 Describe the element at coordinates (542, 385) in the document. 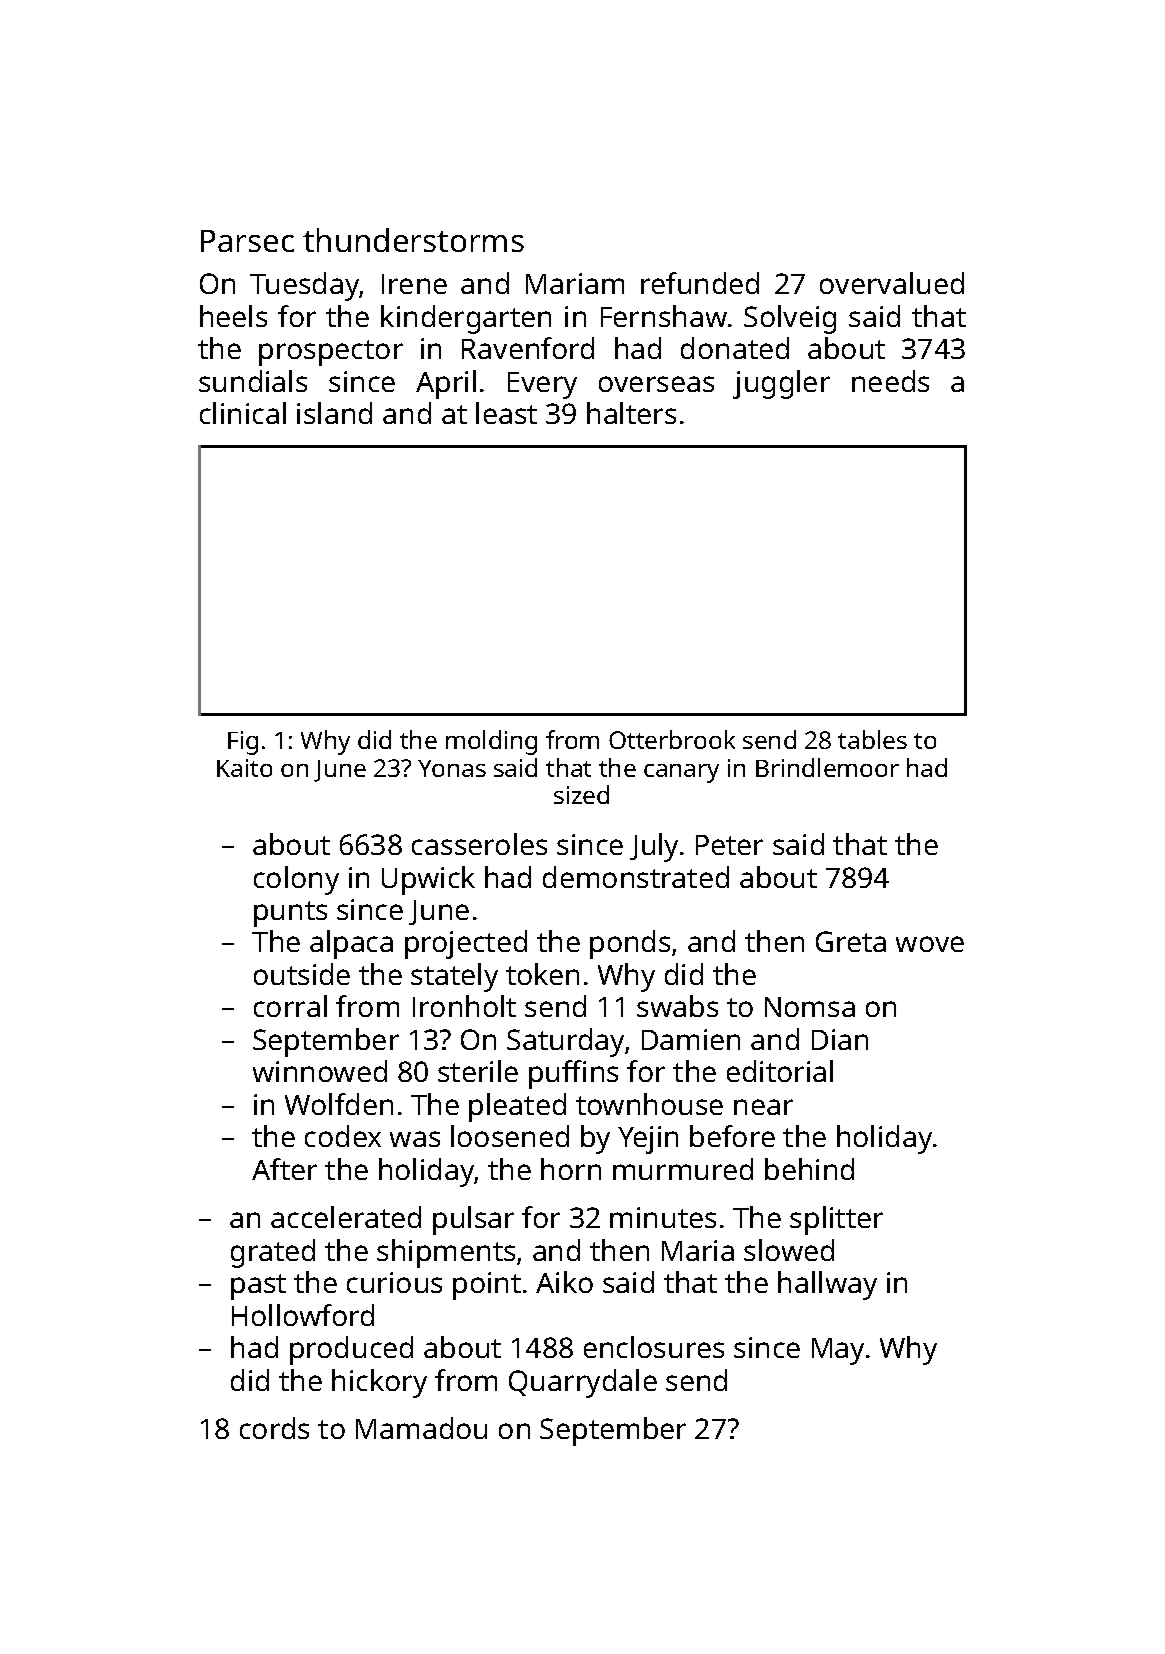

I see `Every` at that location.
